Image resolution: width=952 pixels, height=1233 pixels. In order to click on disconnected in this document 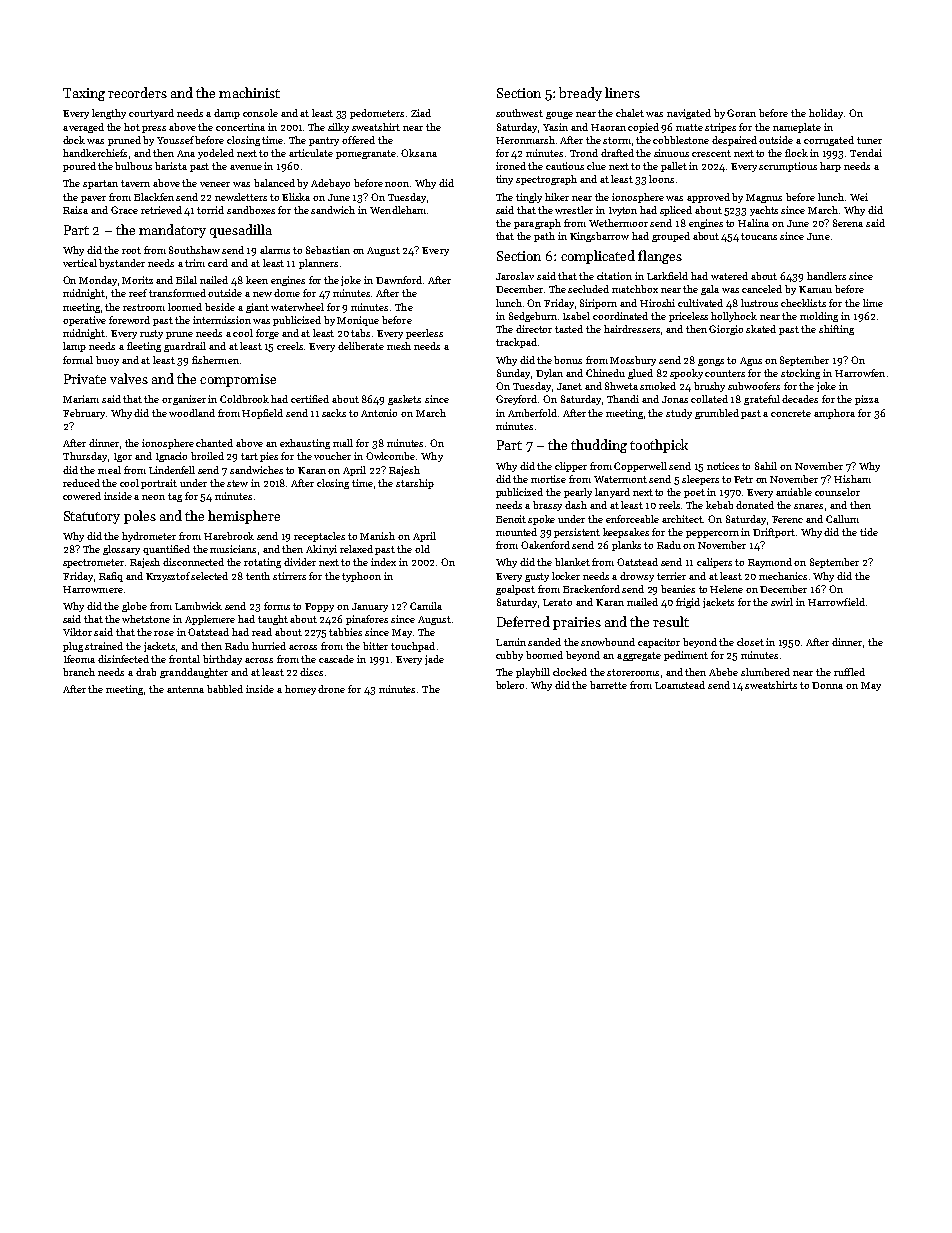, I will do `click(193, 562)`.
